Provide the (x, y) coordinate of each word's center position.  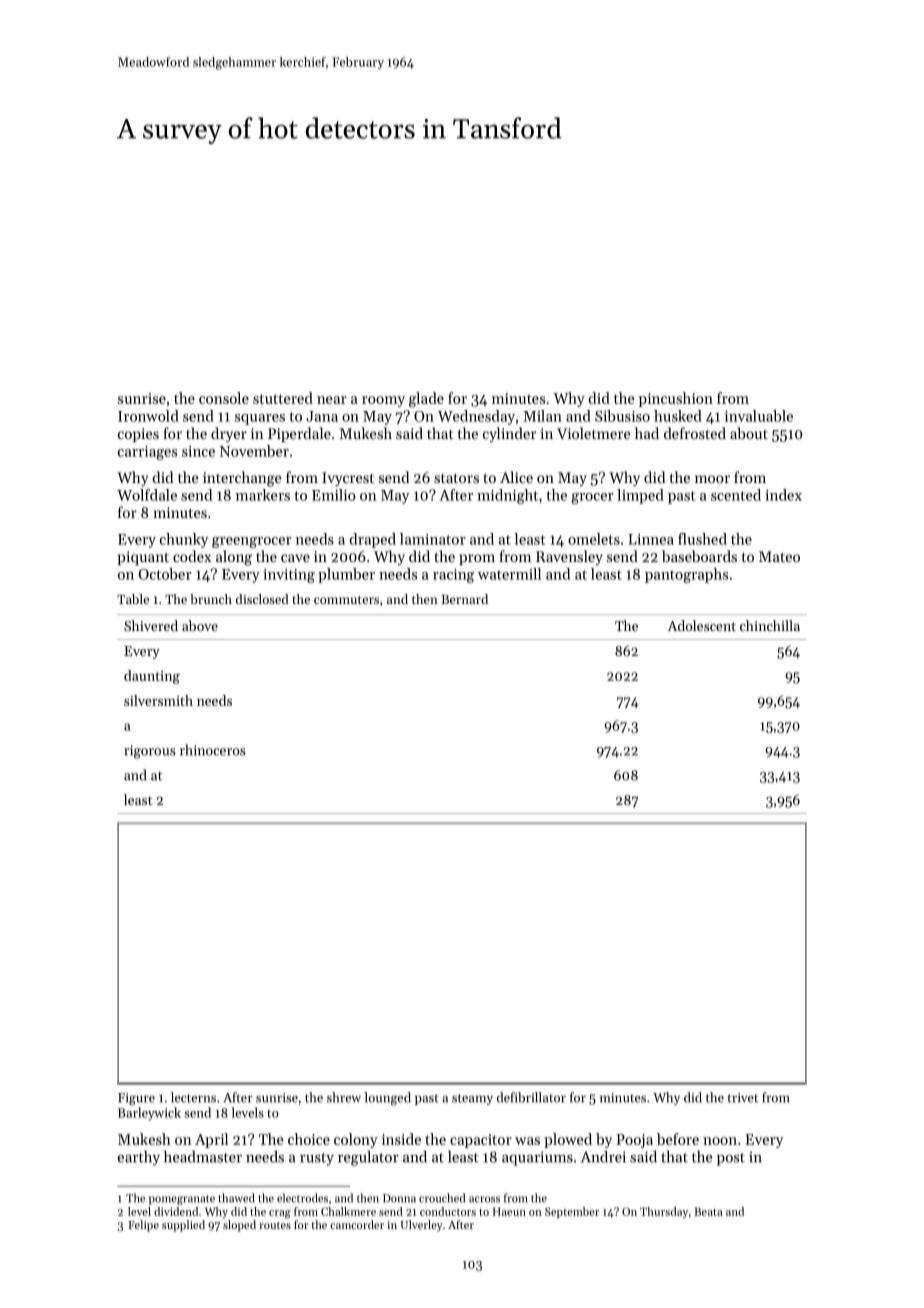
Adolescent (702, 625)
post (731, 1159)
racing (453, 576)
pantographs (686, 575)
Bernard (464, 599)
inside (401, 1139)
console (224, 398)
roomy (383, 401)
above (200, 625)
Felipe (143, 1226)
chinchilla (770, 625)
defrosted (695, 433)
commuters (346, 600)
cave (295, 558)
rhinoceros (213, 750)
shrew (344, 1097)
